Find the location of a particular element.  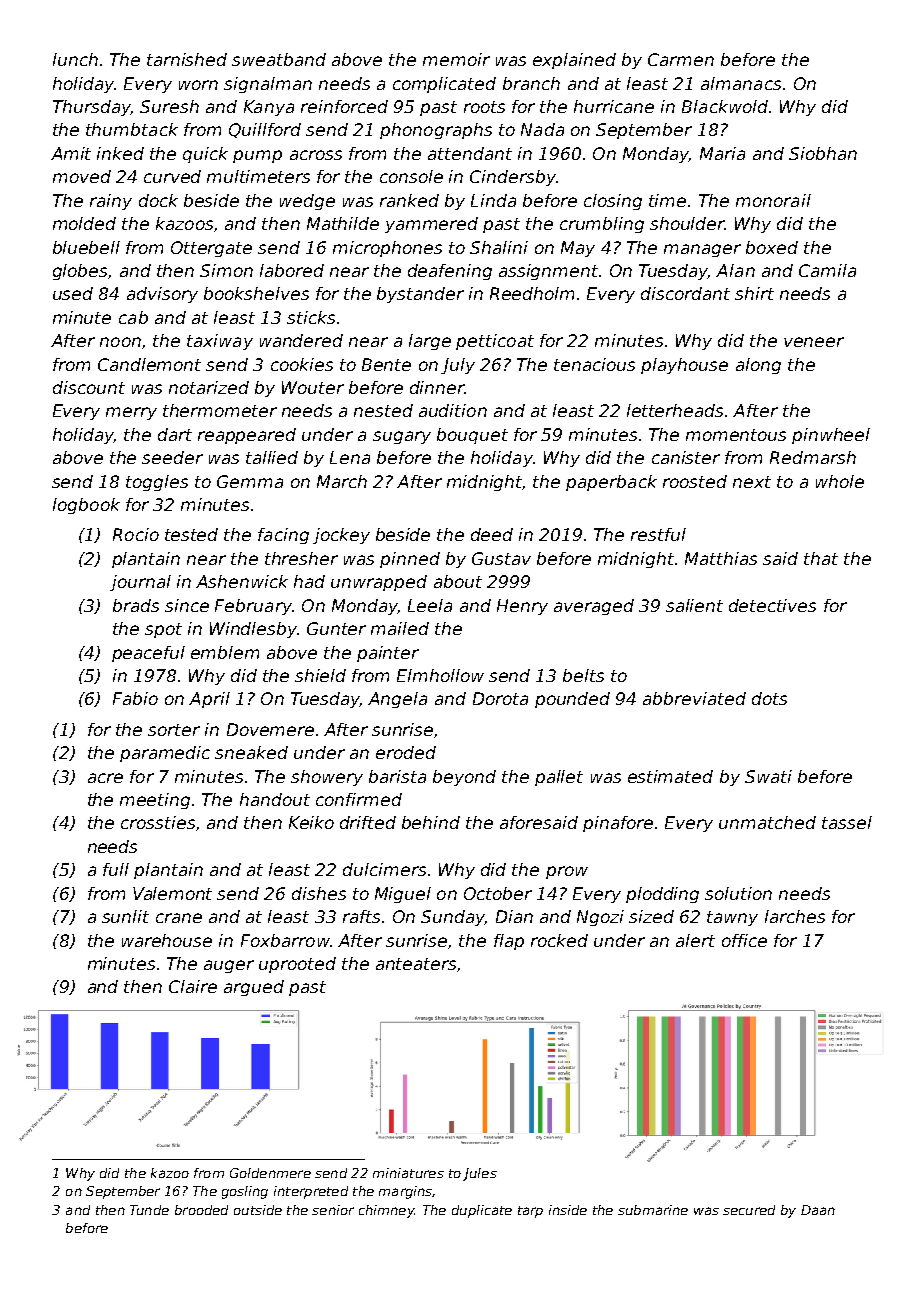

prow is located at coordinates (567, 872).
